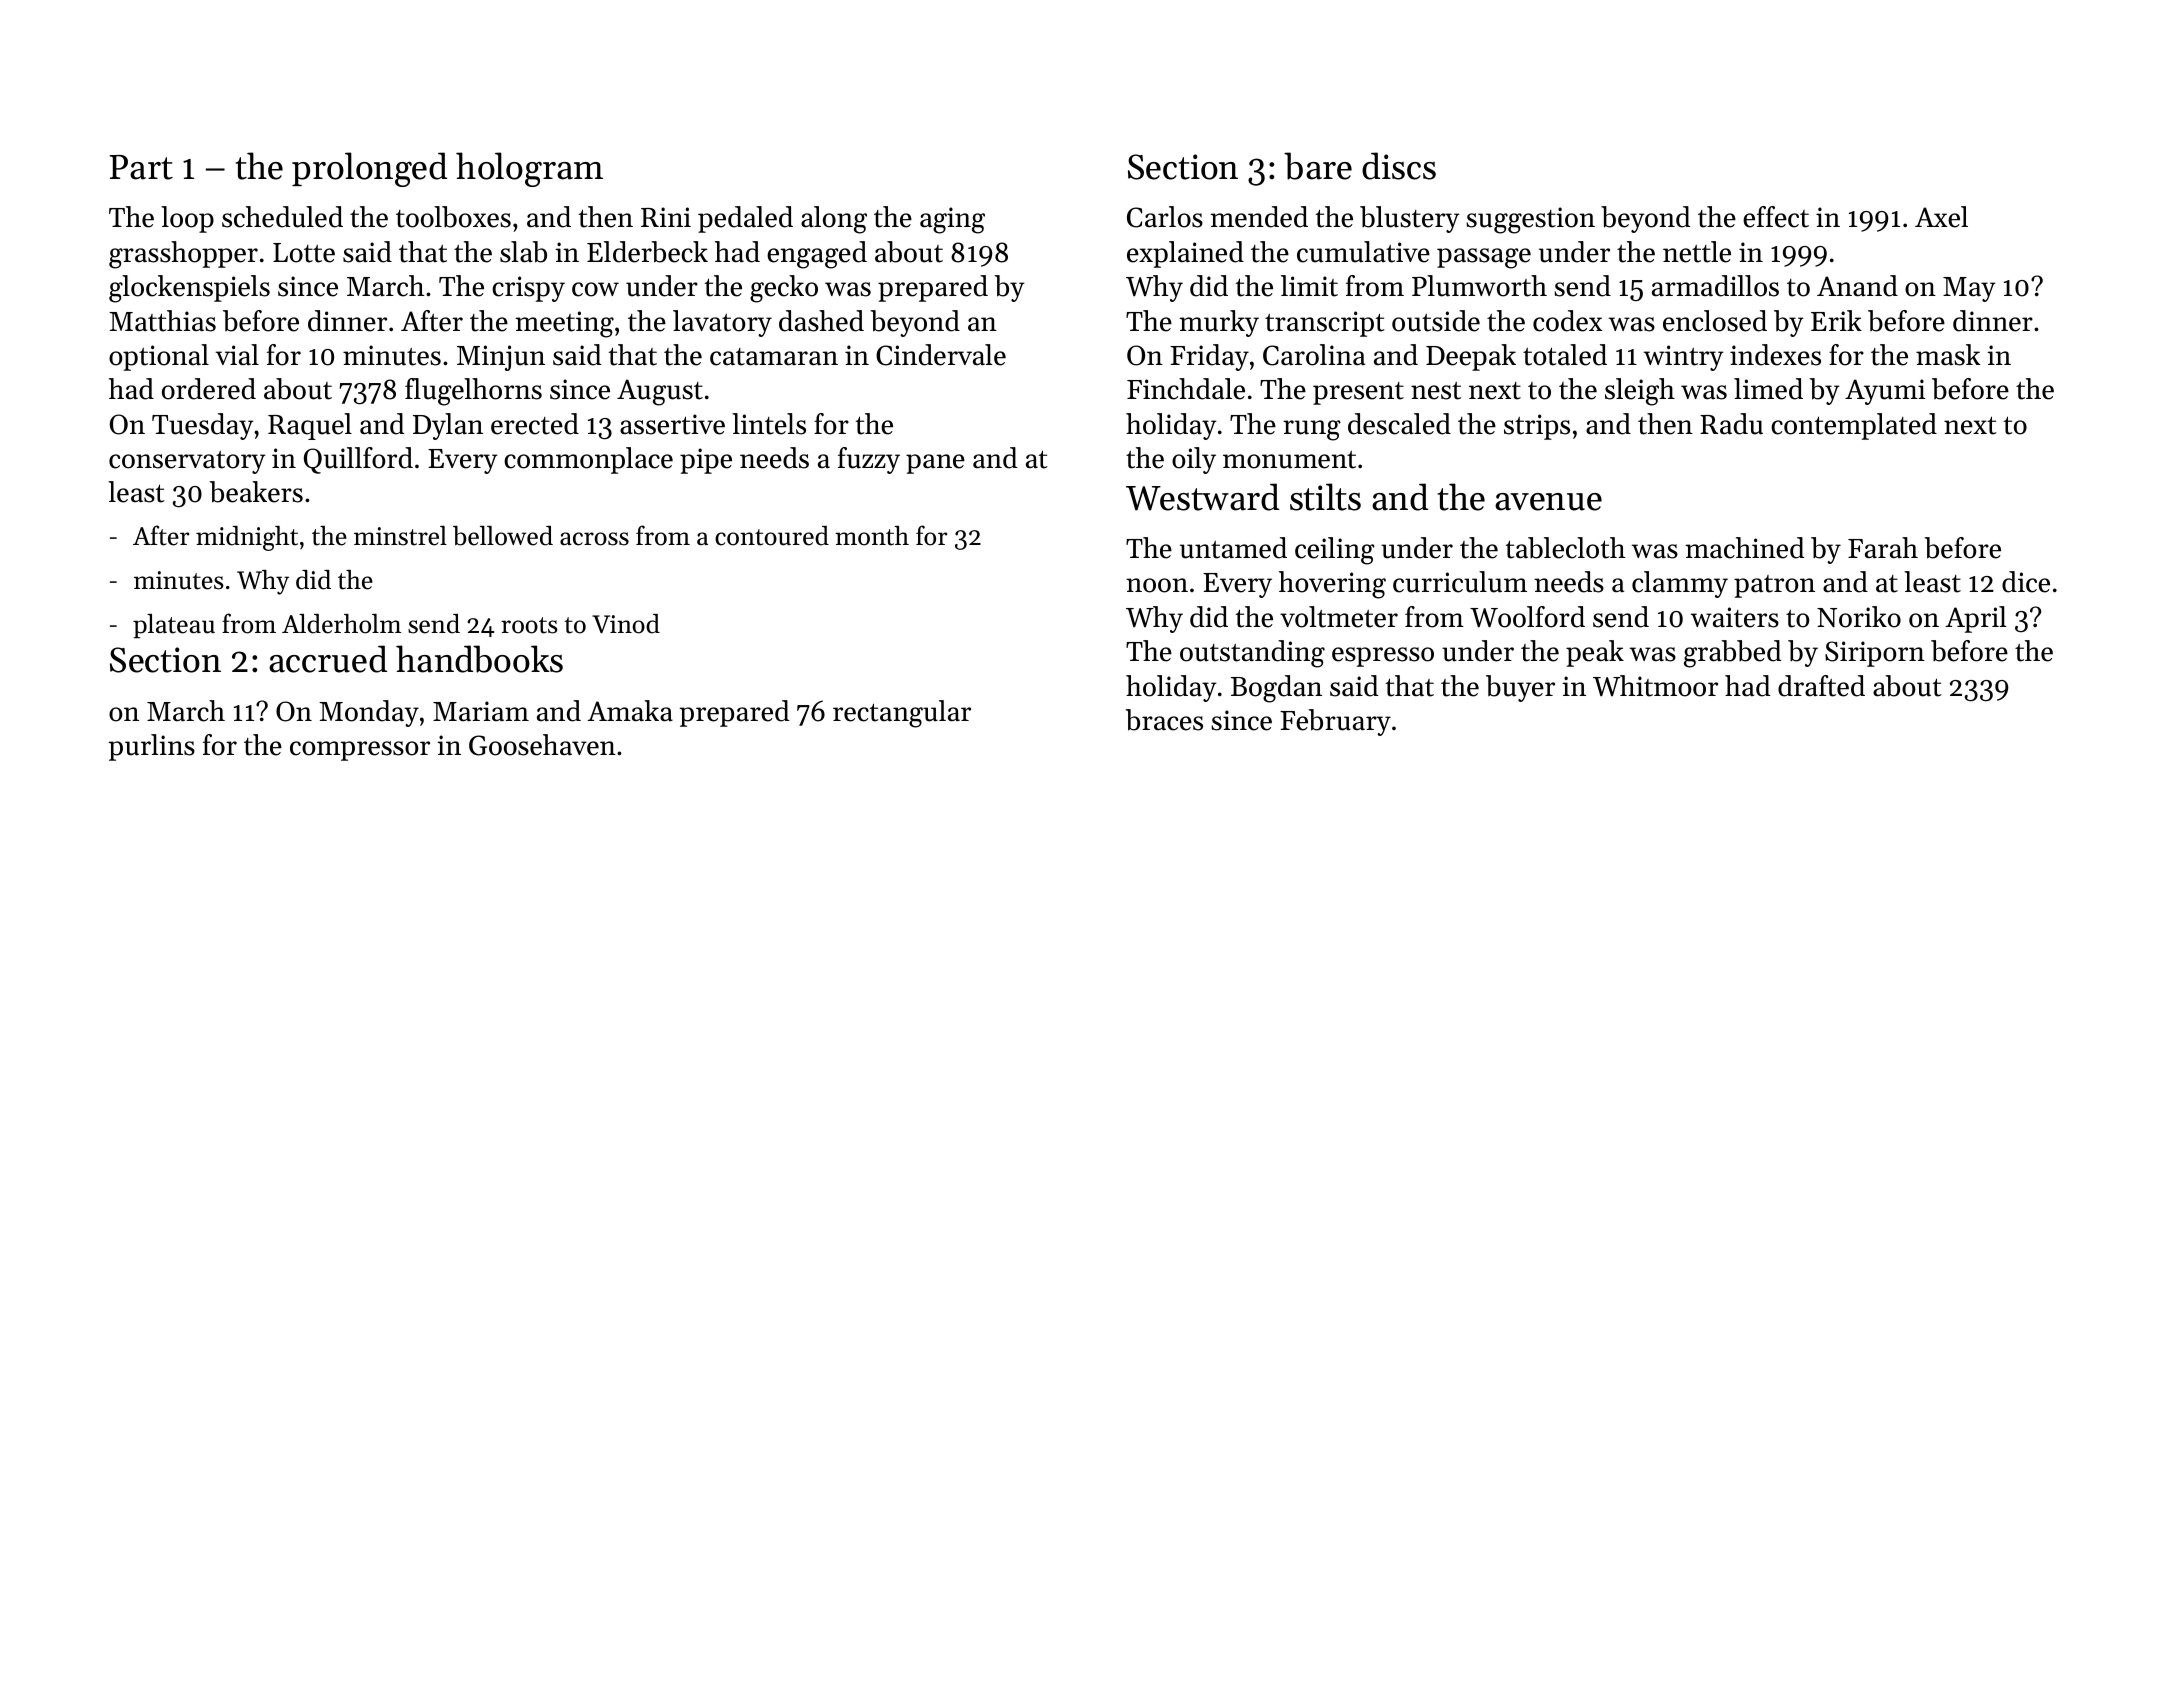 This screenshot has height=1683, width=2178. What do you see at coordinates (542, 745) in the screenshot?
I see `Goosehaven` at bounding box center [542, 745].
